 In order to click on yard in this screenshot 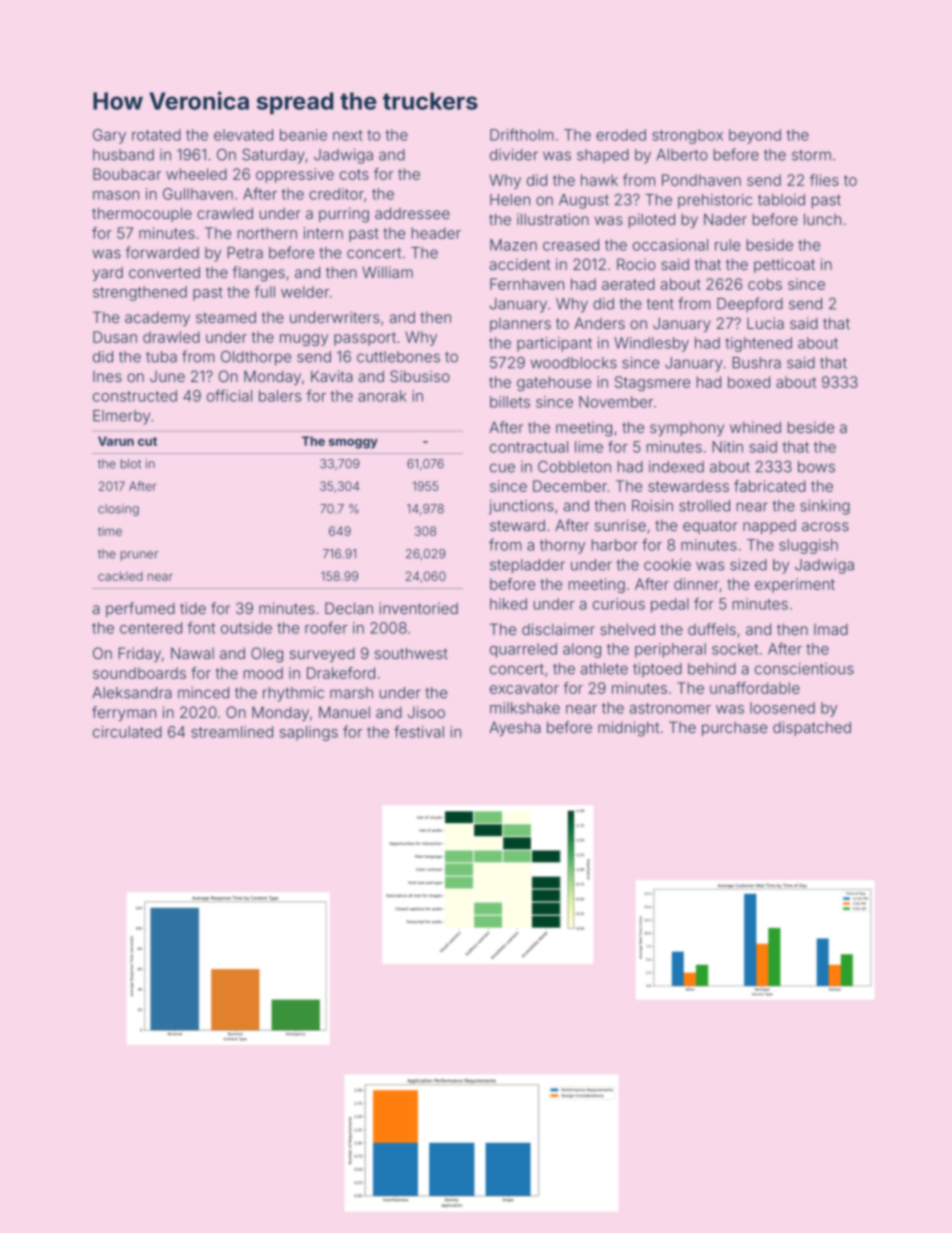, I will do `click(108, 274)`.
